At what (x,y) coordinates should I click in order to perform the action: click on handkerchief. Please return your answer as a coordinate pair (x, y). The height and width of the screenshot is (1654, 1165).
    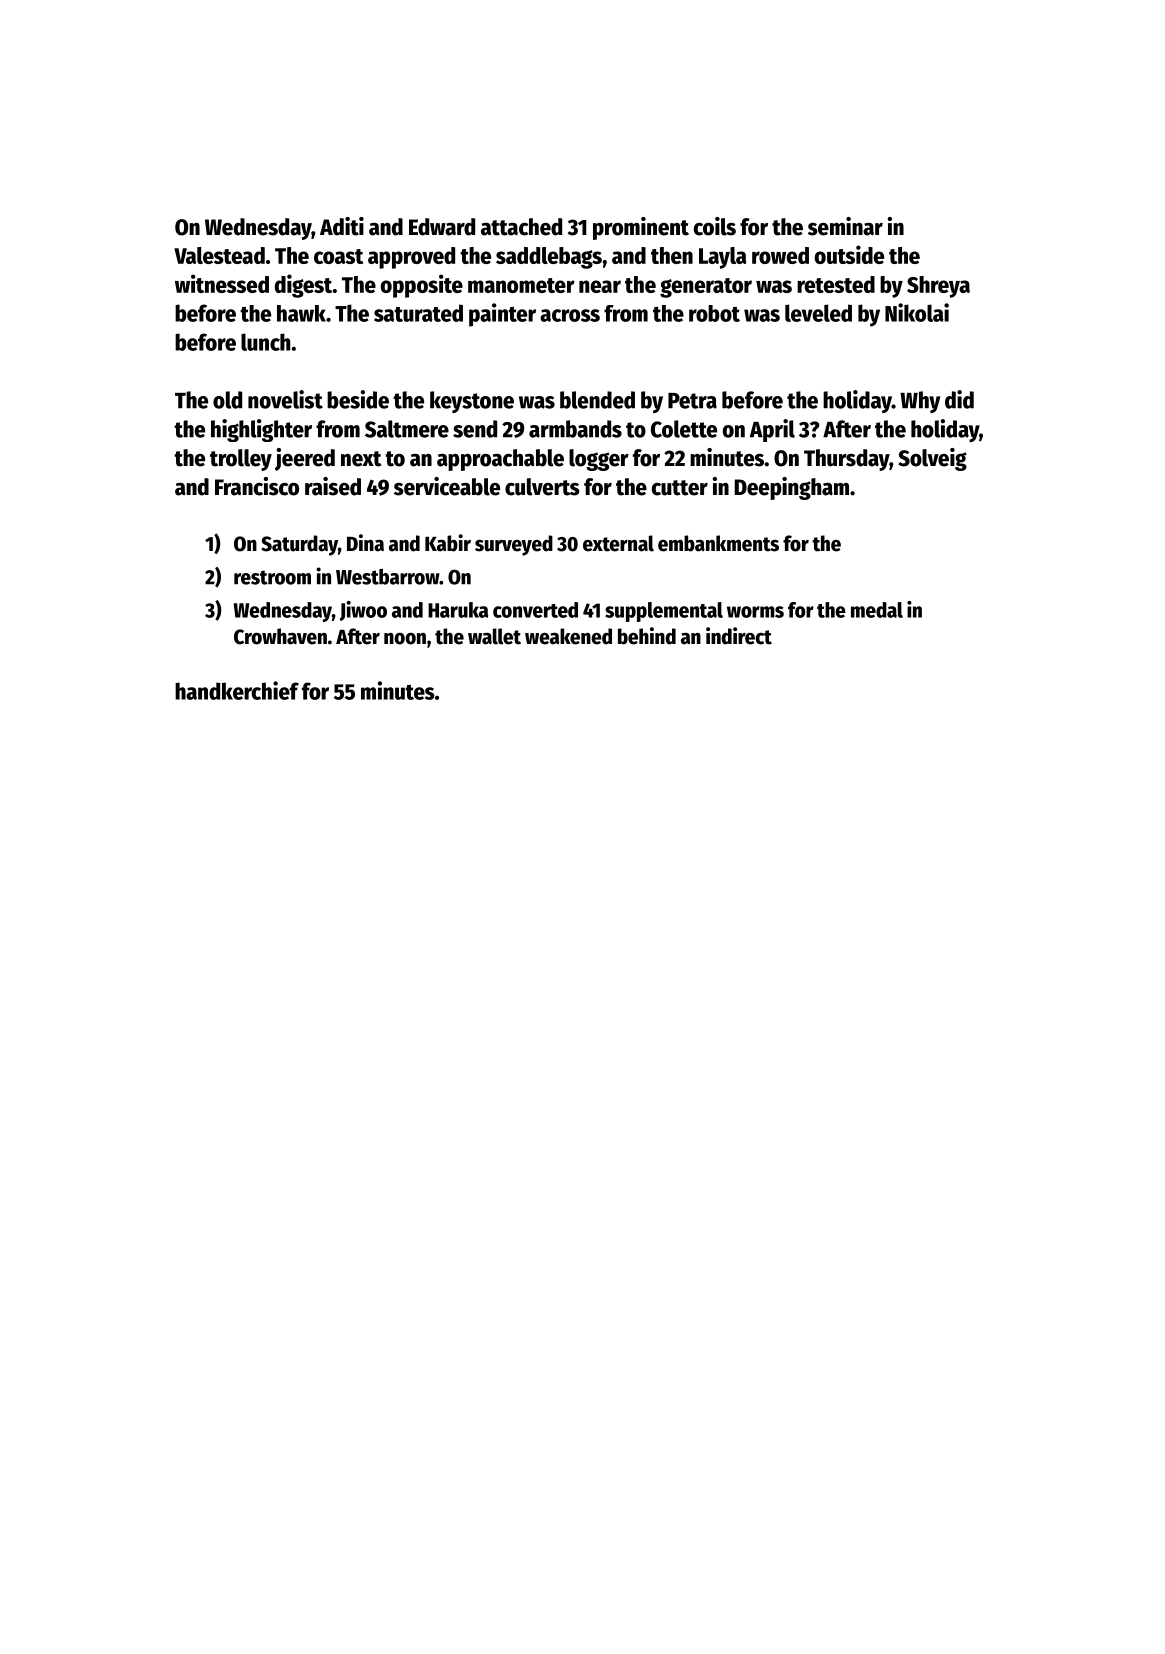
    Looking at the image, I should click on (237, 690).
